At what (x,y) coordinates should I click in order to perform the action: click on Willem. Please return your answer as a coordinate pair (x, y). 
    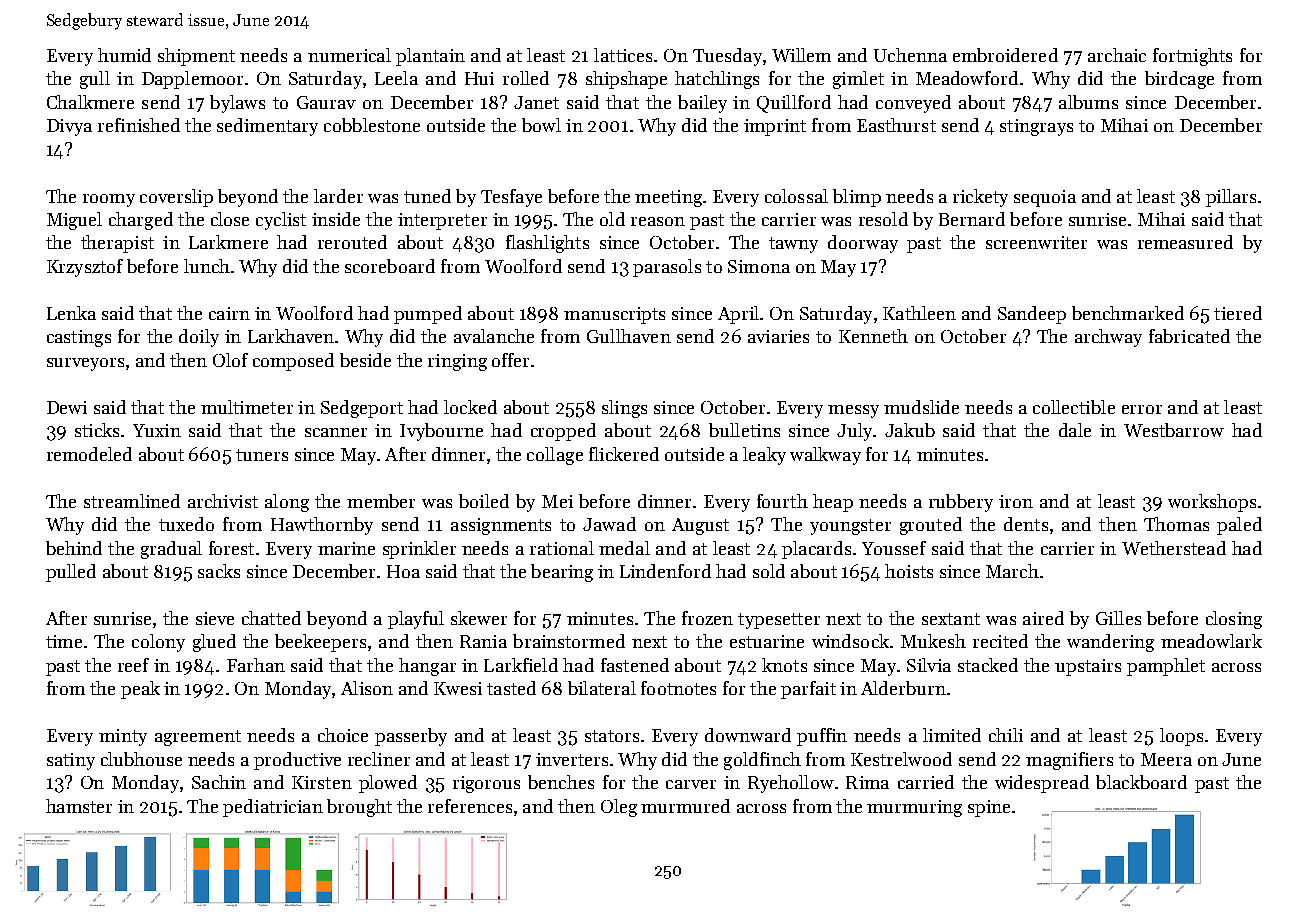
    Looking at the image, I should click on (801, 55).
